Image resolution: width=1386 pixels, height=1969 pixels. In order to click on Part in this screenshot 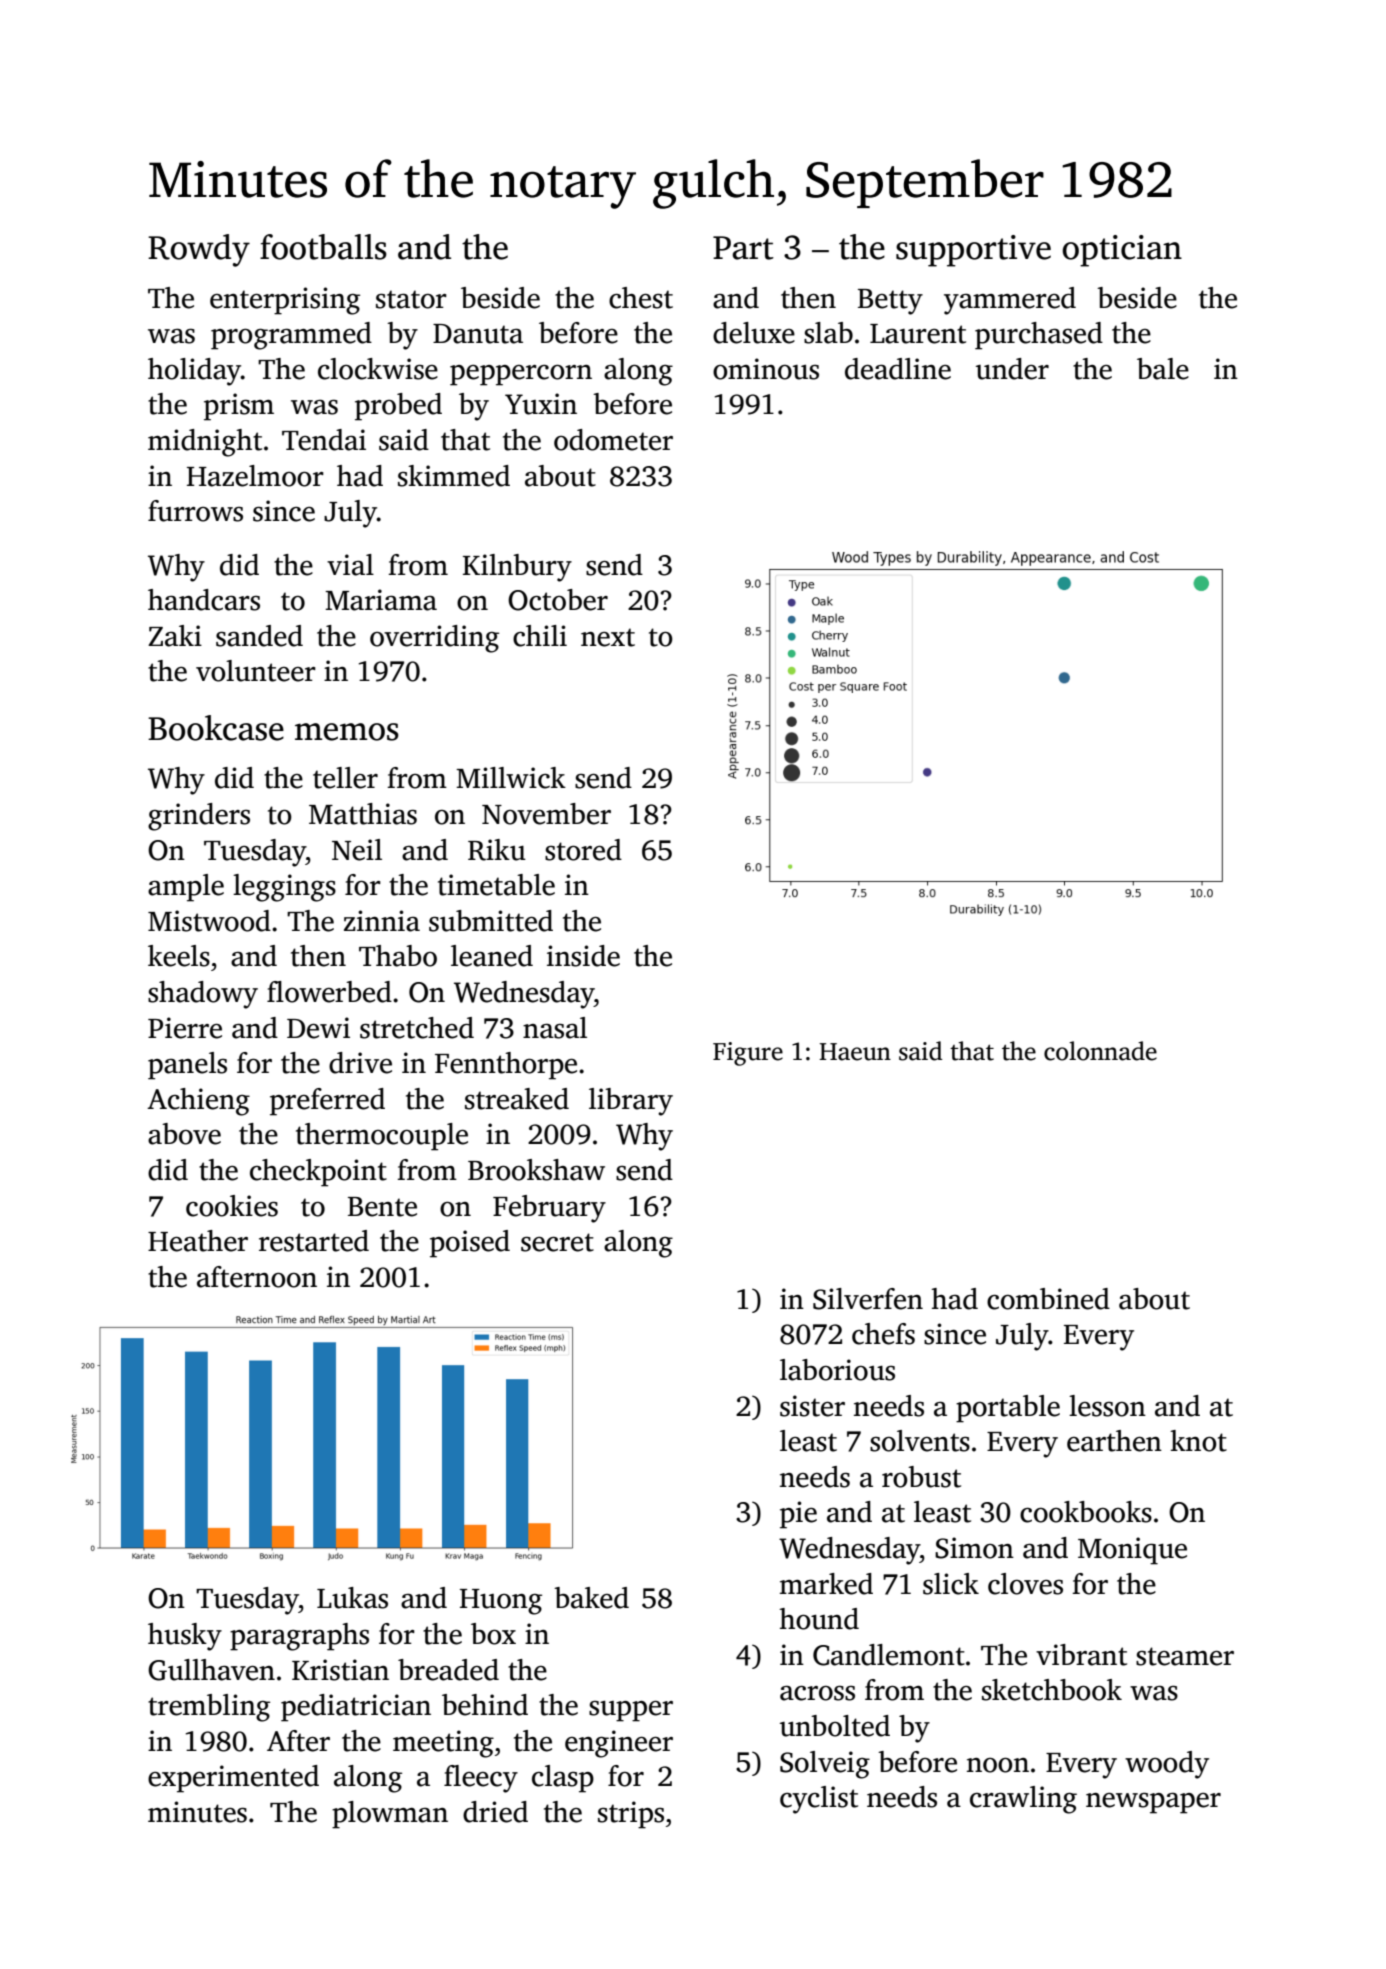, I will do `click(743, 248)`.
